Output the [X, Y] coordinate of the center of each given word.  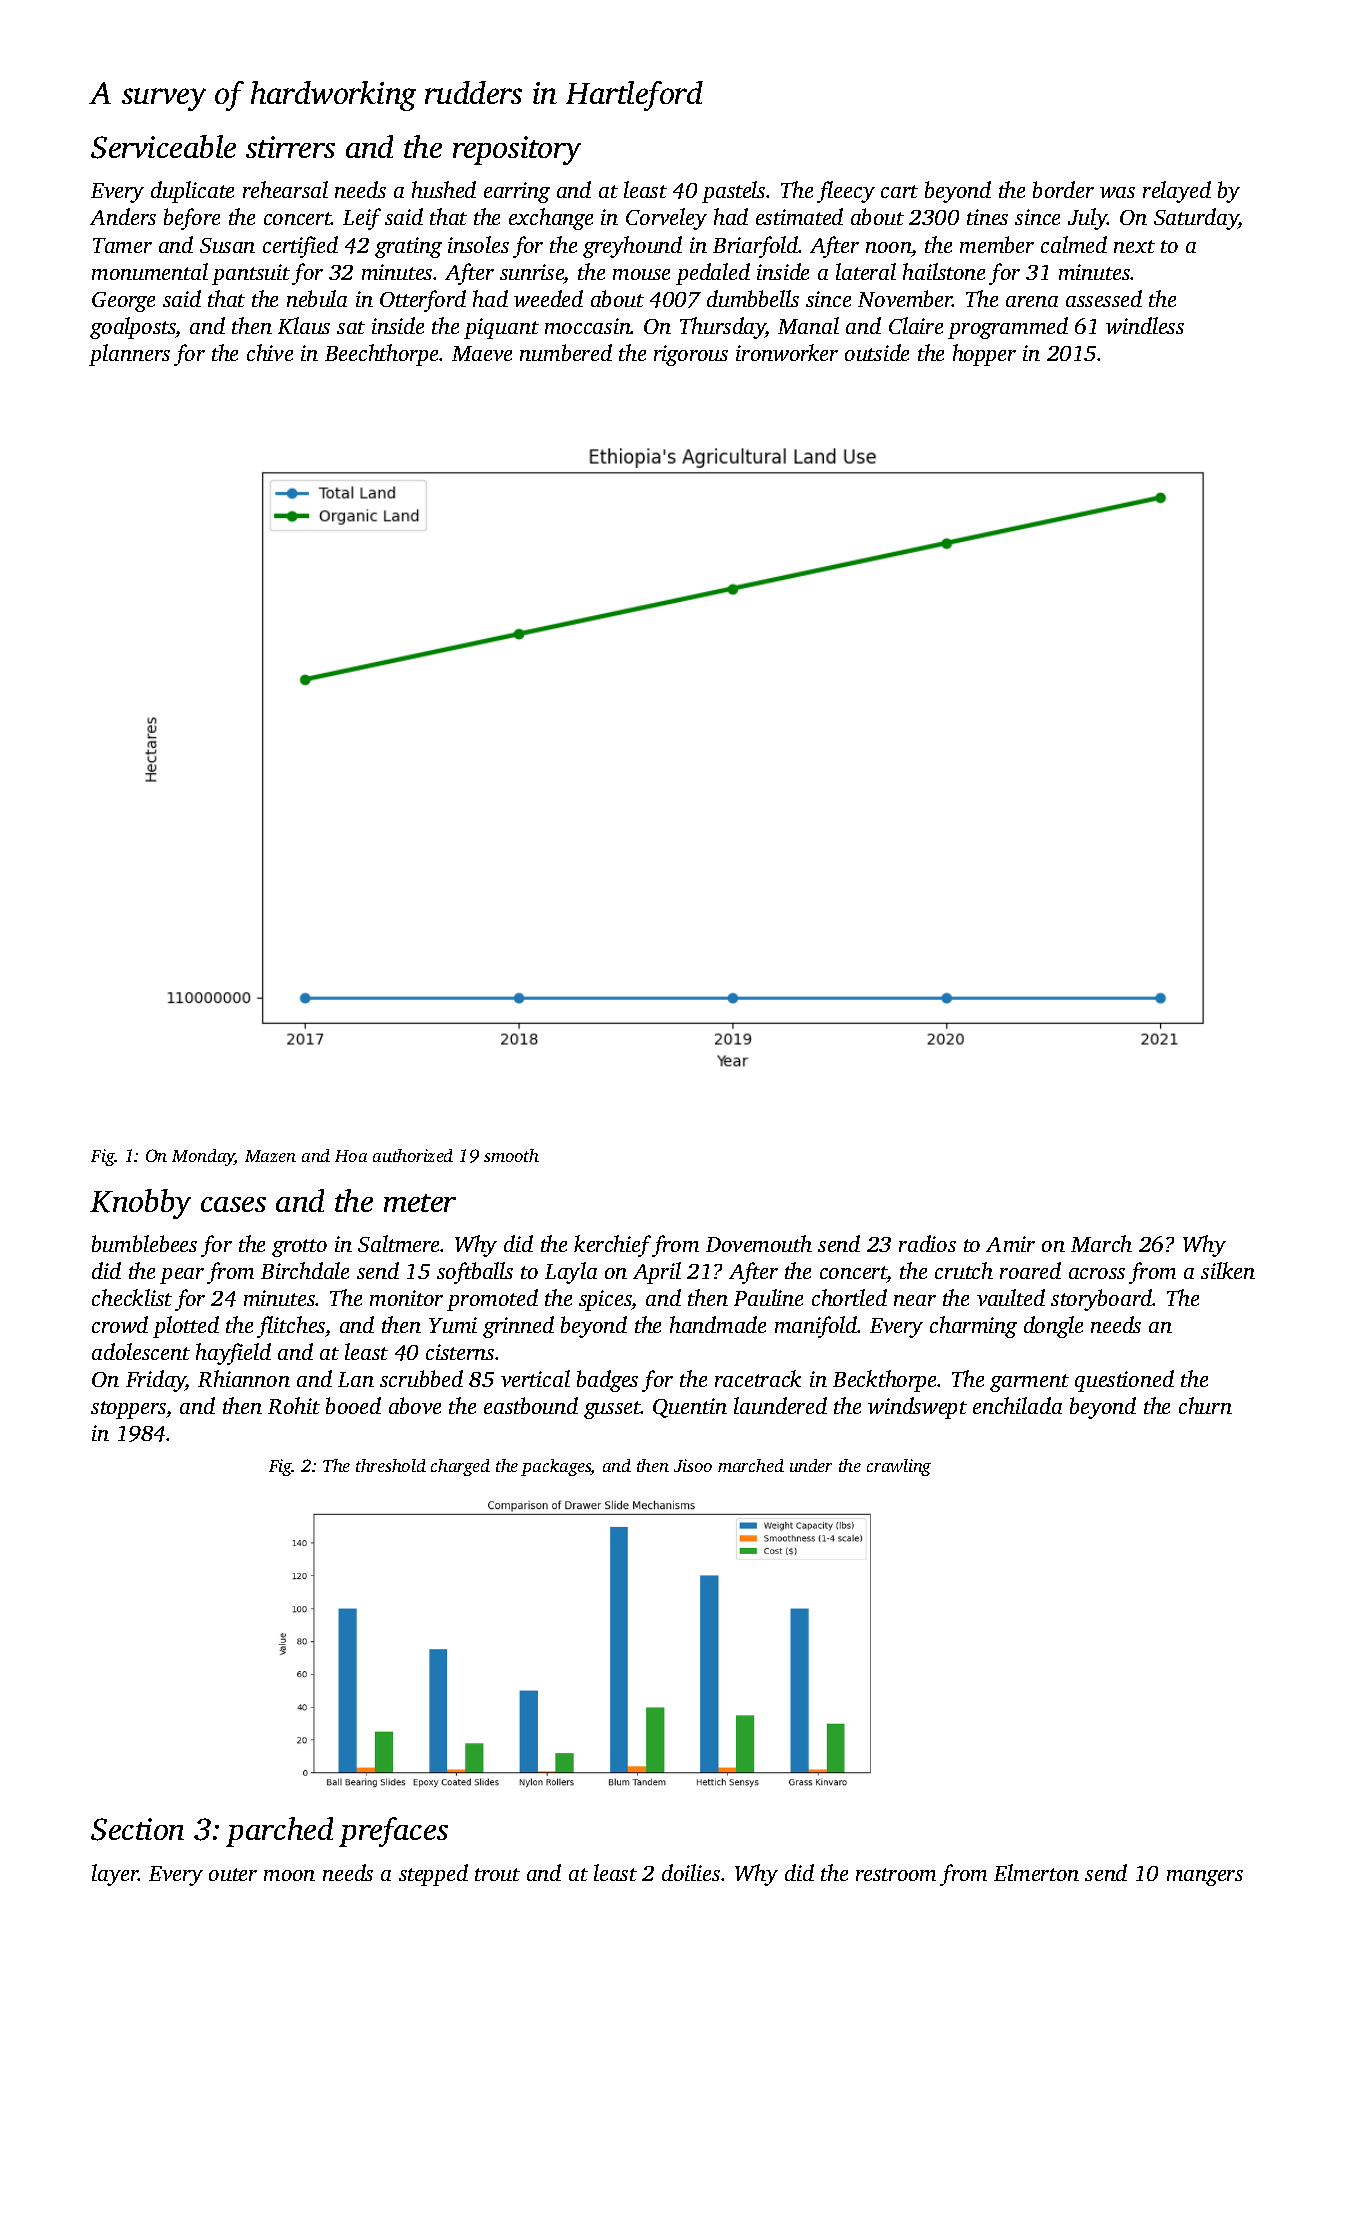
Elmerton [1036, 1872]
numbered [566, 352]
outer [233, 1874]
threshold [391, 1465]
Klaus [304, 325]
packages [556, 1467]
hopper [984, 355]
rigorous [691, 355]
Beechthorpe [381, 355]
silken [1228, 1270]
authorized [413, 1155]
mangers [1205, 1878]
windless [1145, 325]
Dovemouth [759, 1243]
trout [497, 1874]
